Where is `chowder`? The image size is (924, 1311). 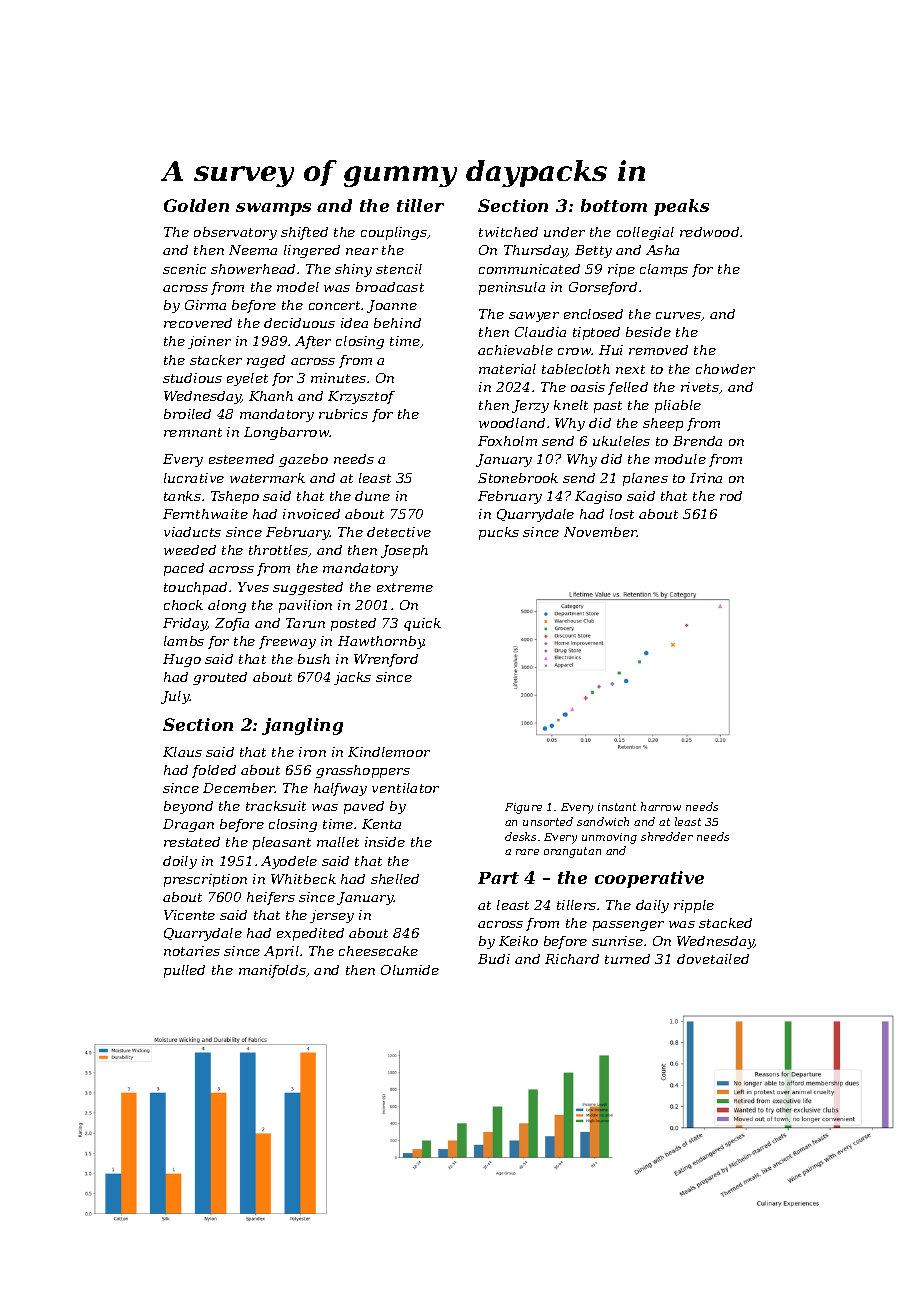 chowder is located at coordinates (725, 369).
